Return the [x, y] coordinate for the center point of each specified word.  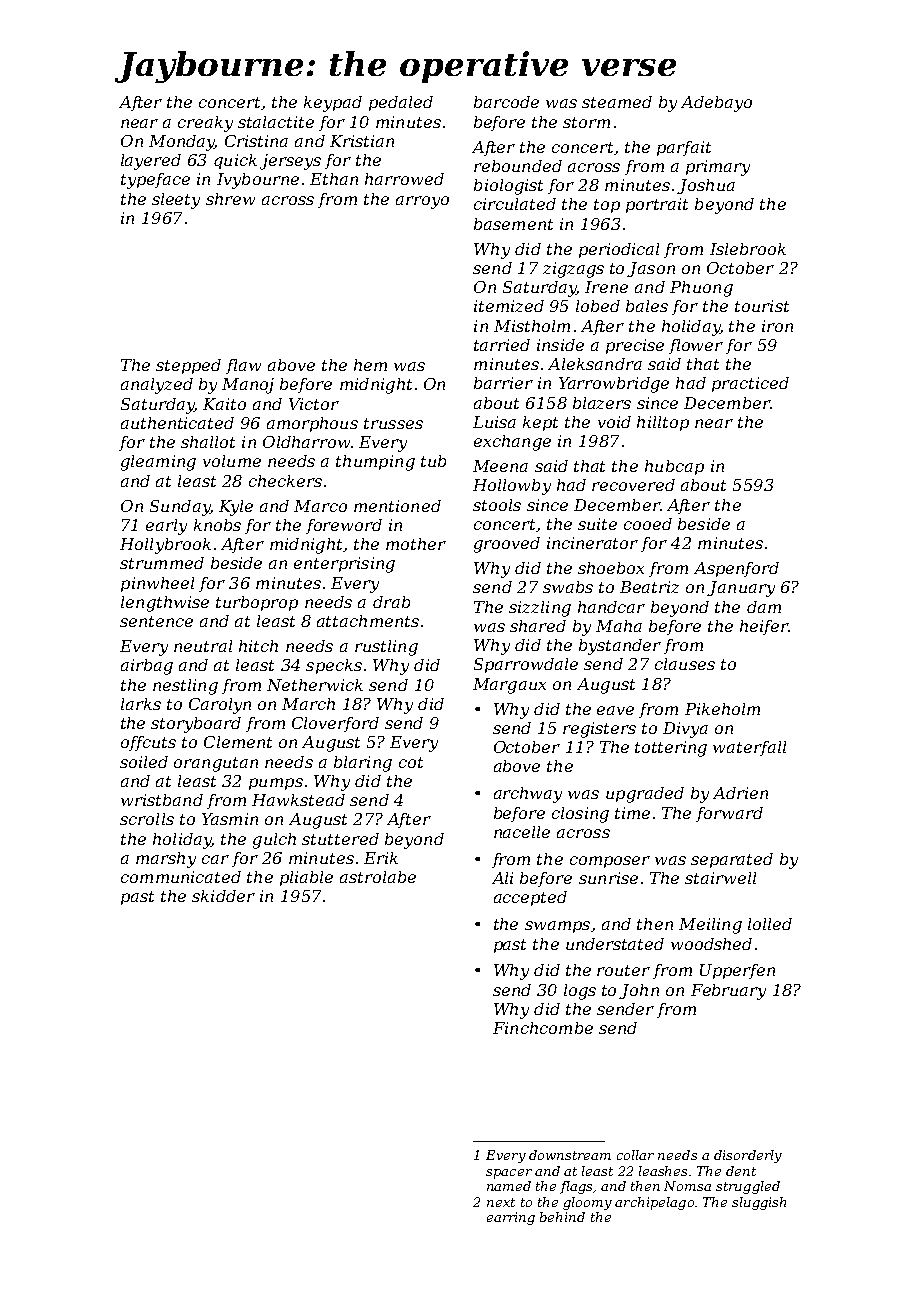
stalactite [276, 122]
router [623, 970]
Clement [238, 742]
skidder [223, 896]
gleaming [158, 463]
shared [538, 626]
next [501, 1202]
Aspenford [736, 569]
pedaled [401, 103]
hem [370, 365]
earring [511, 1218]
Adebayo [716, 104]
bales [647, 306]
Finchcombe [543, 1028]
